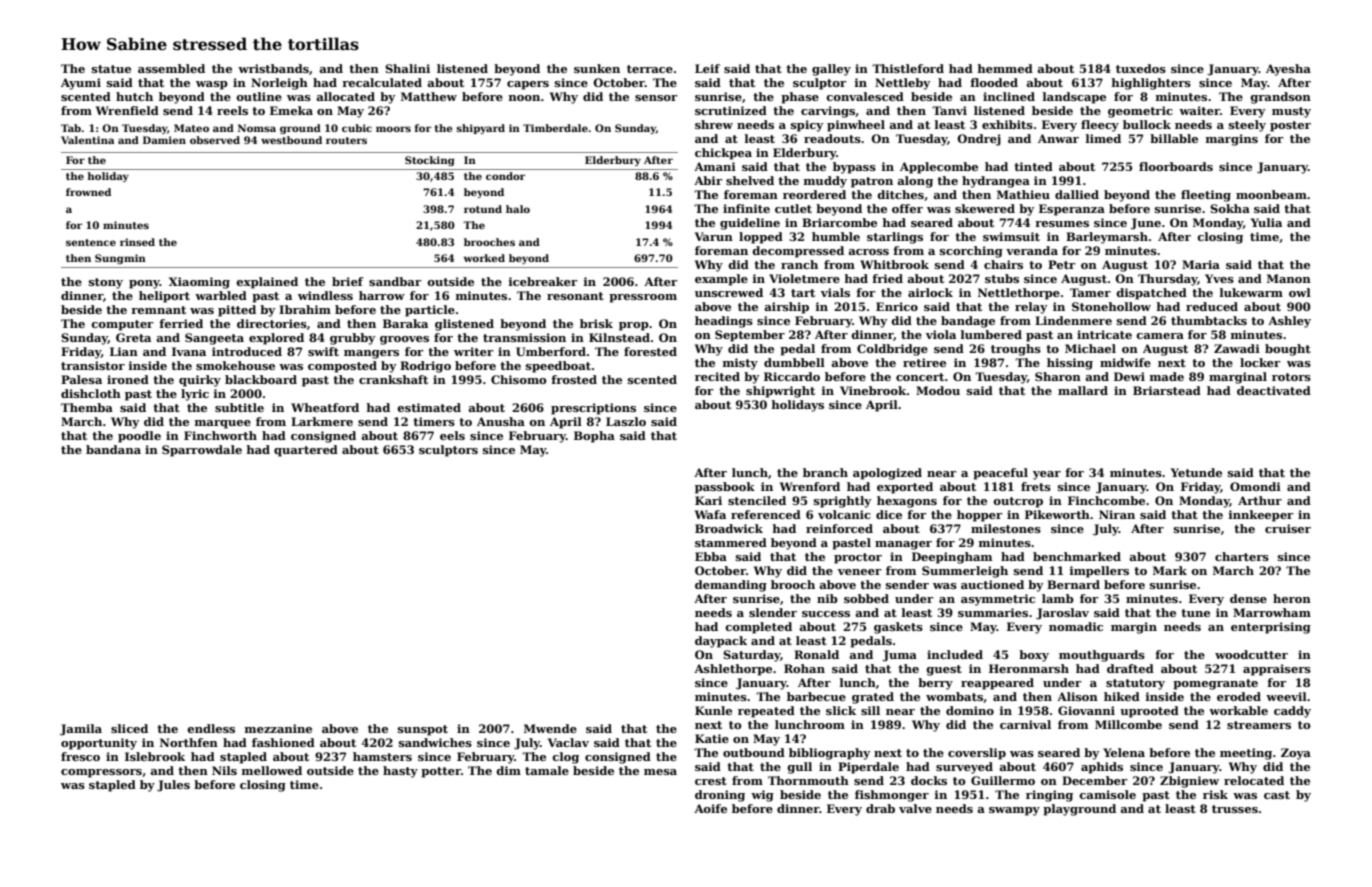 This image has width=1372, height=887. Describe the element at coordinates (1002, 278) in the image. I see `stubs` at that location.
